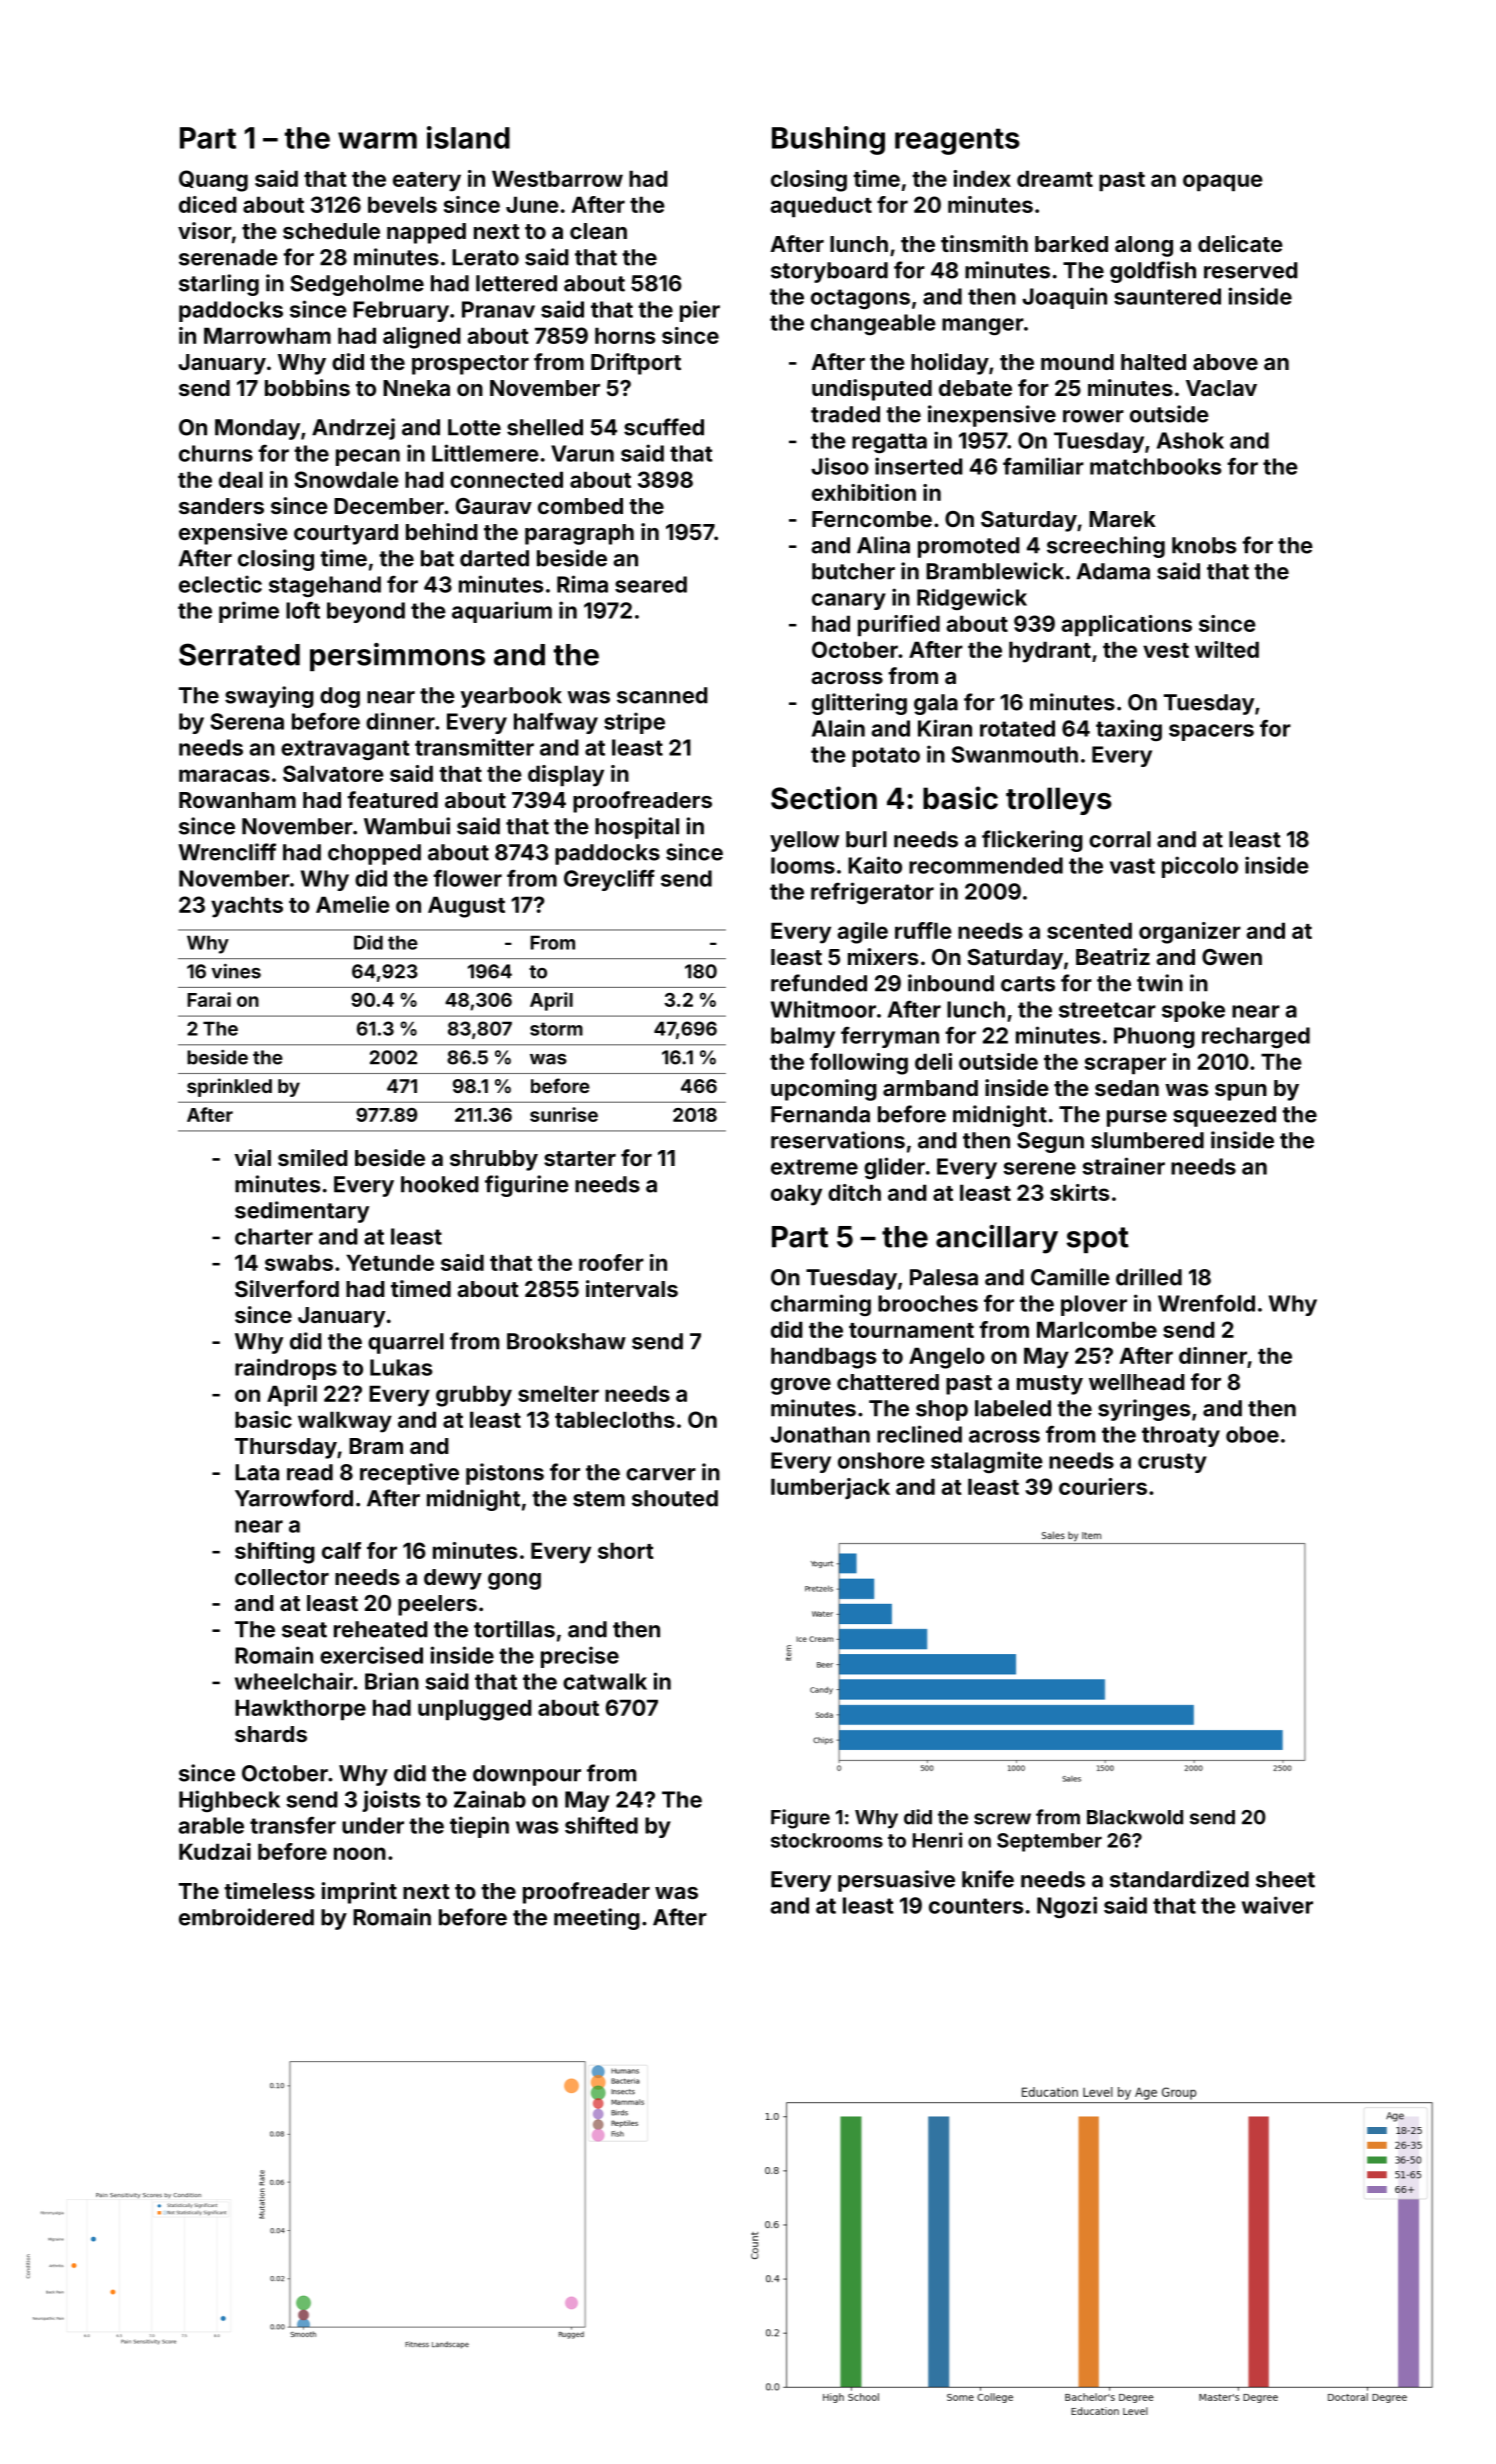 Image resolution: width=1496 pixels, height=2464 pixels. What do you see at coordinates (1204, 545) in the screenshot?
I see `knobs` at bounding box center [1204, 545].
